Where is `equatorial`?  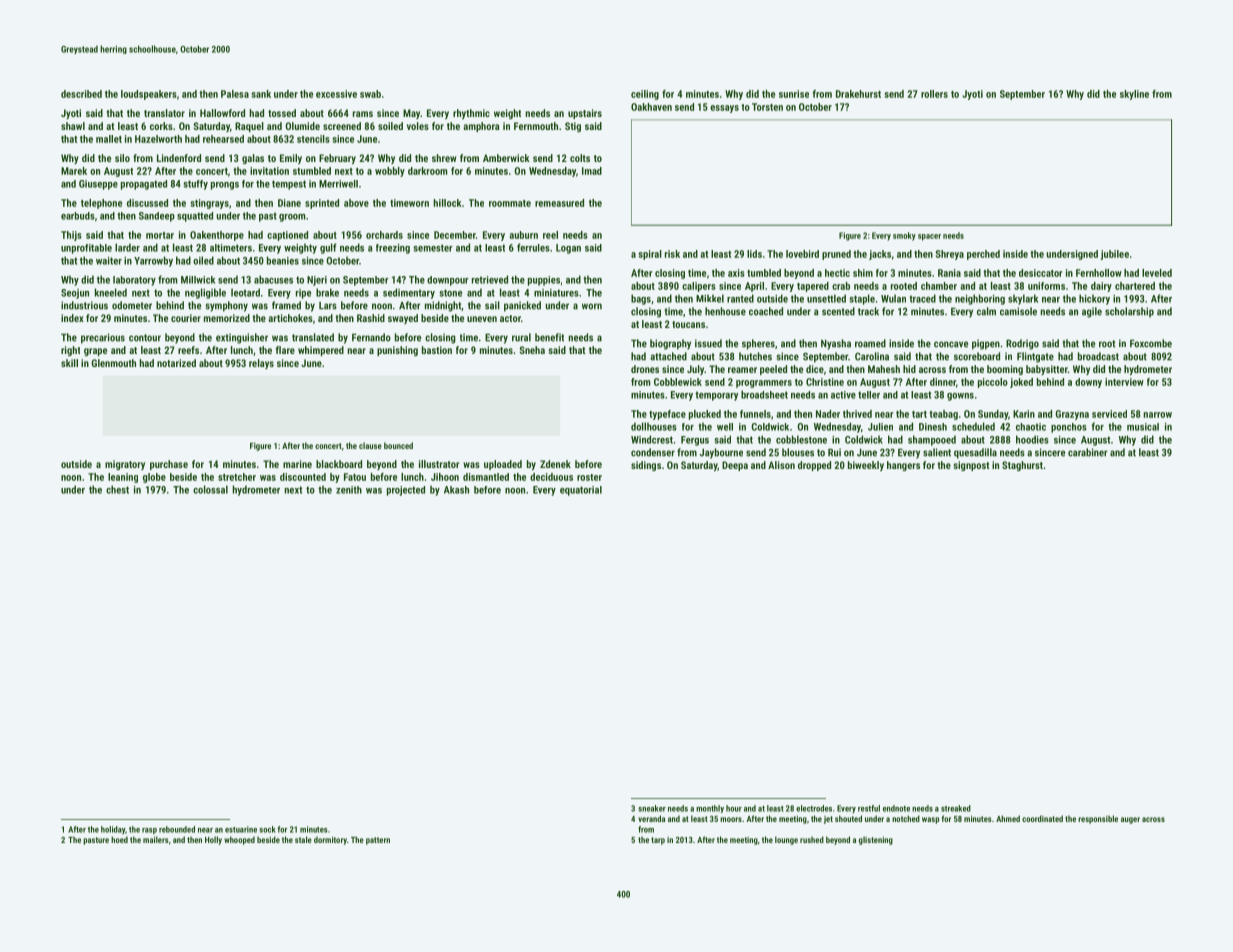
equatorial is located at coordinates (581, 491).
